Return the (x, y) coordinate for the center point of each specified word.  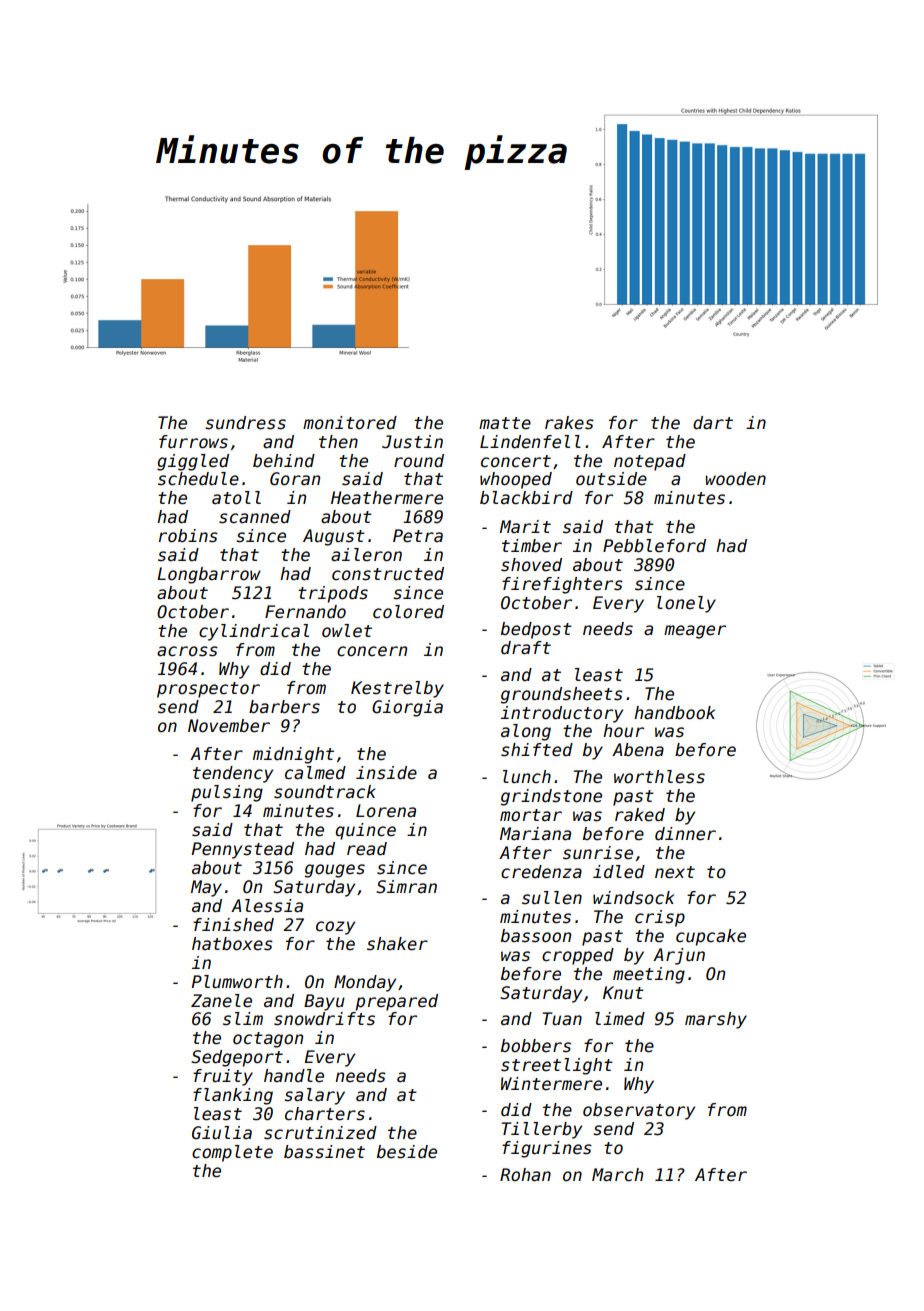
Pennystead (243, 850)
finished (233, 925)
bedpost (536, 630)
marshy (716, 1020)
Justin (412, 442)
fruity (223, 1077)
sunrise (598, 853)
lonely (686, 604)
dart (713, 423)
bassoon (536, 936)
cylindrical (254, 632)
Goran (295, 479)
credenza (541, 872)
